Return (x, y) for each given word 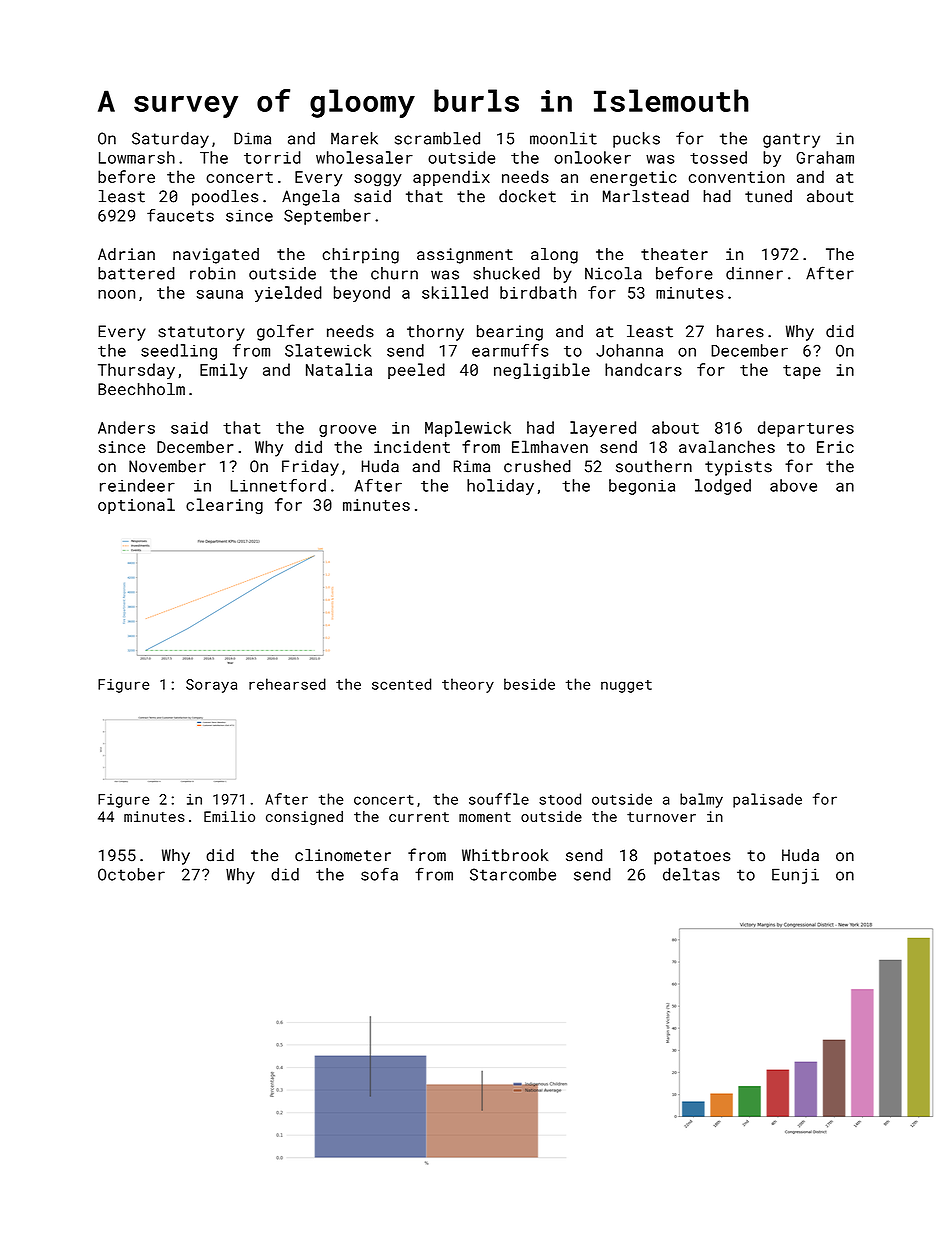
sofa (379, 874)
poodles (225, 198)
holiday (500, 487)
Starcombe (513, 874)
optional (136, 506)
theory (468, 685)
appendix (451, 178)
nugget (626, 686)
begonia (642, 487)
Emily (224, 371)
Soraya (211, 686)
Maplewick (468, 429)
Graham (825, 157)
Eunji (795, 876)
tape (802, 372)
